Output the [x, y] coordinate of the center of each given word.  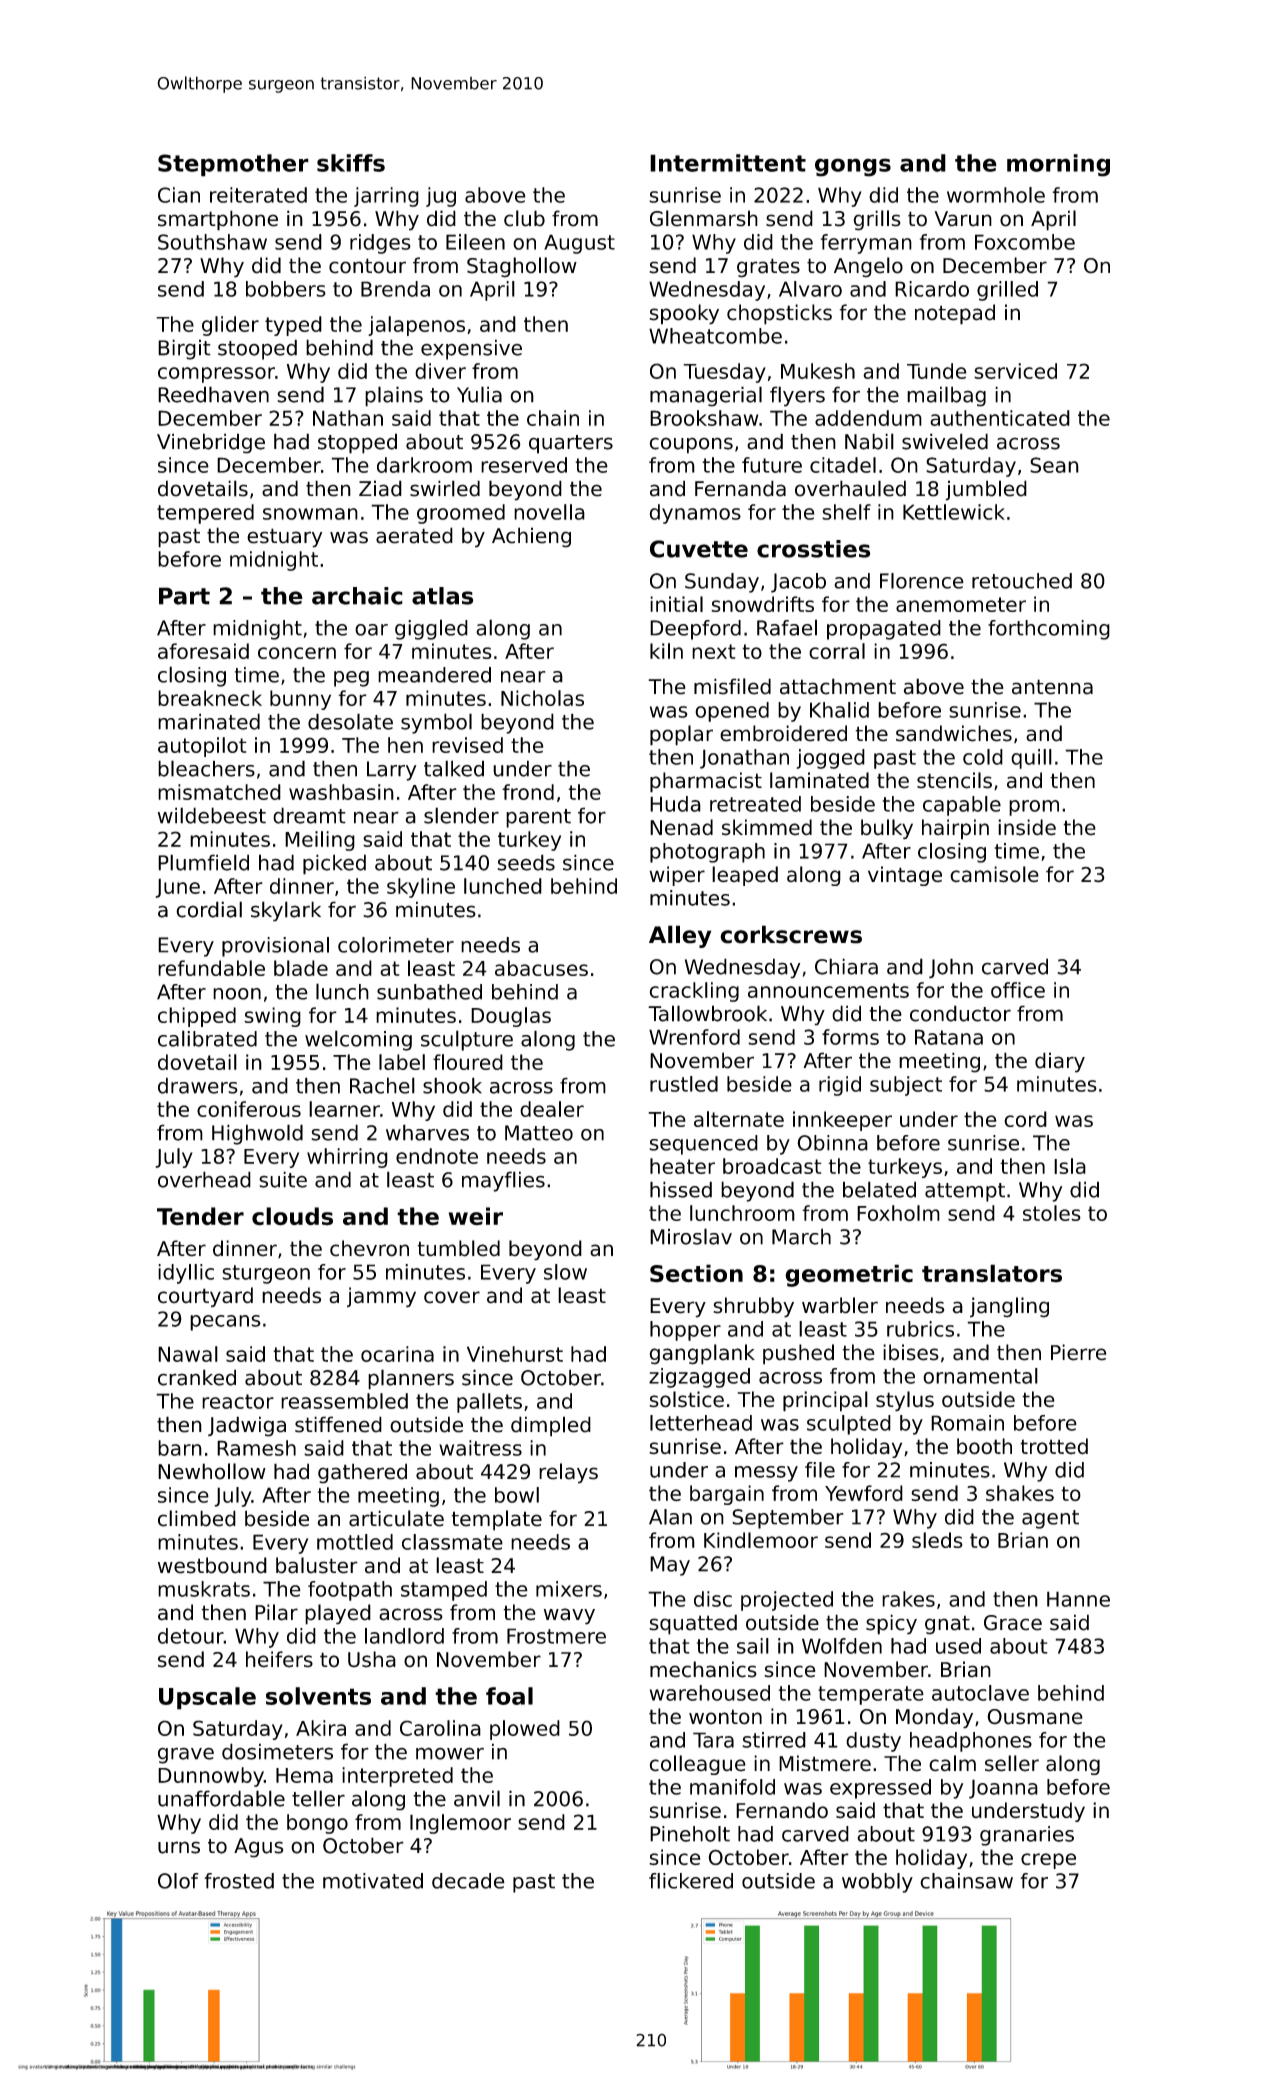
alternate [739, 1119]
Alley [680, 936]
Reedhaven [213, 394]
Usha [372, 1659]
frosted [239, 1881]
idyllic [186, 1274]
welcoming [358, 1040]
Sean [1054, 465]
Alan [670, 1517]
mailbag [946, 396]
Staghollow [522, 267]
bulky [887, 829]
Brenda [395, 289]
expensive [471, 349]
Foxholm [898, 1213]
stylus [905, 1401]
